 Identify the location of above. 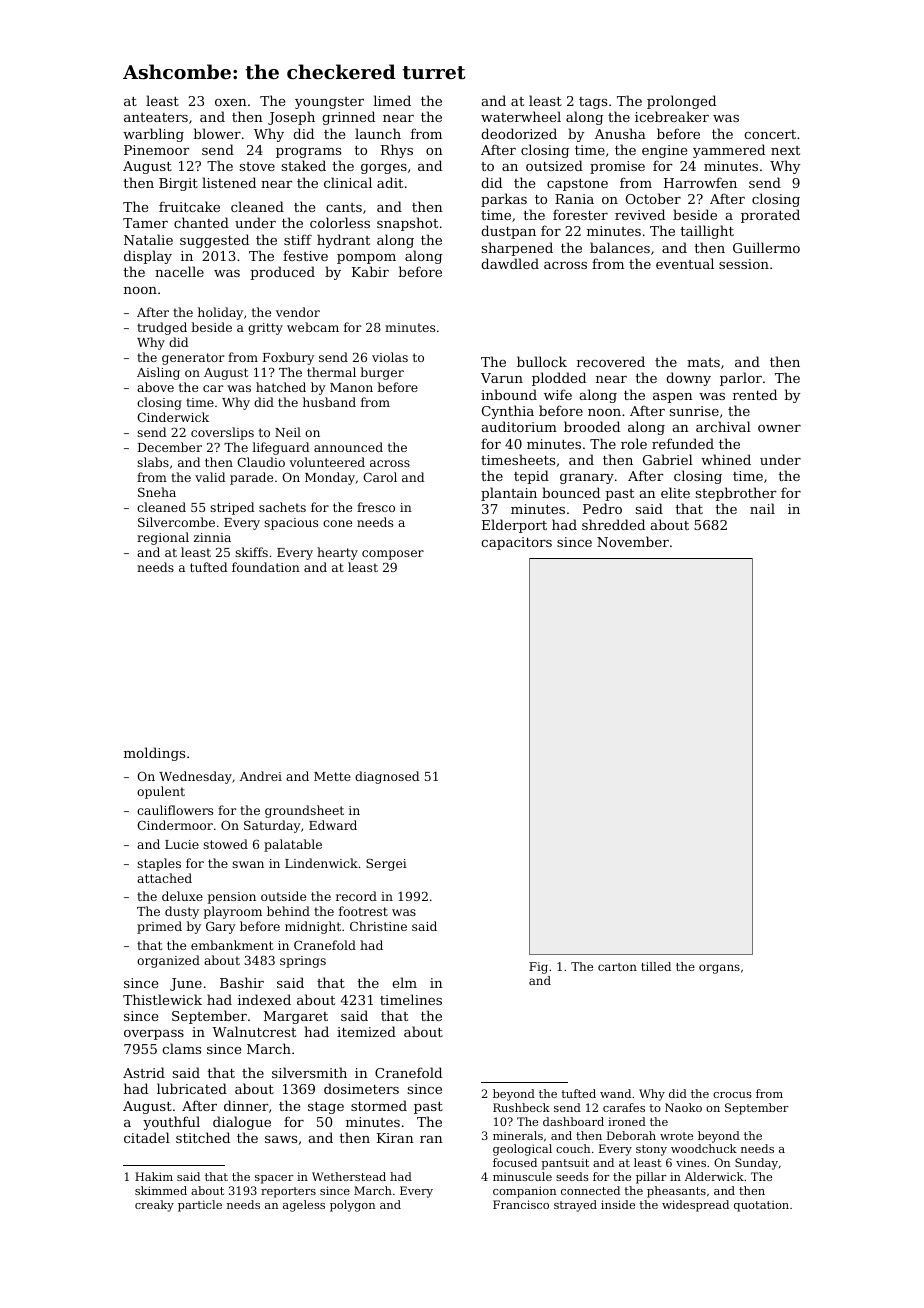
(155, 387).
